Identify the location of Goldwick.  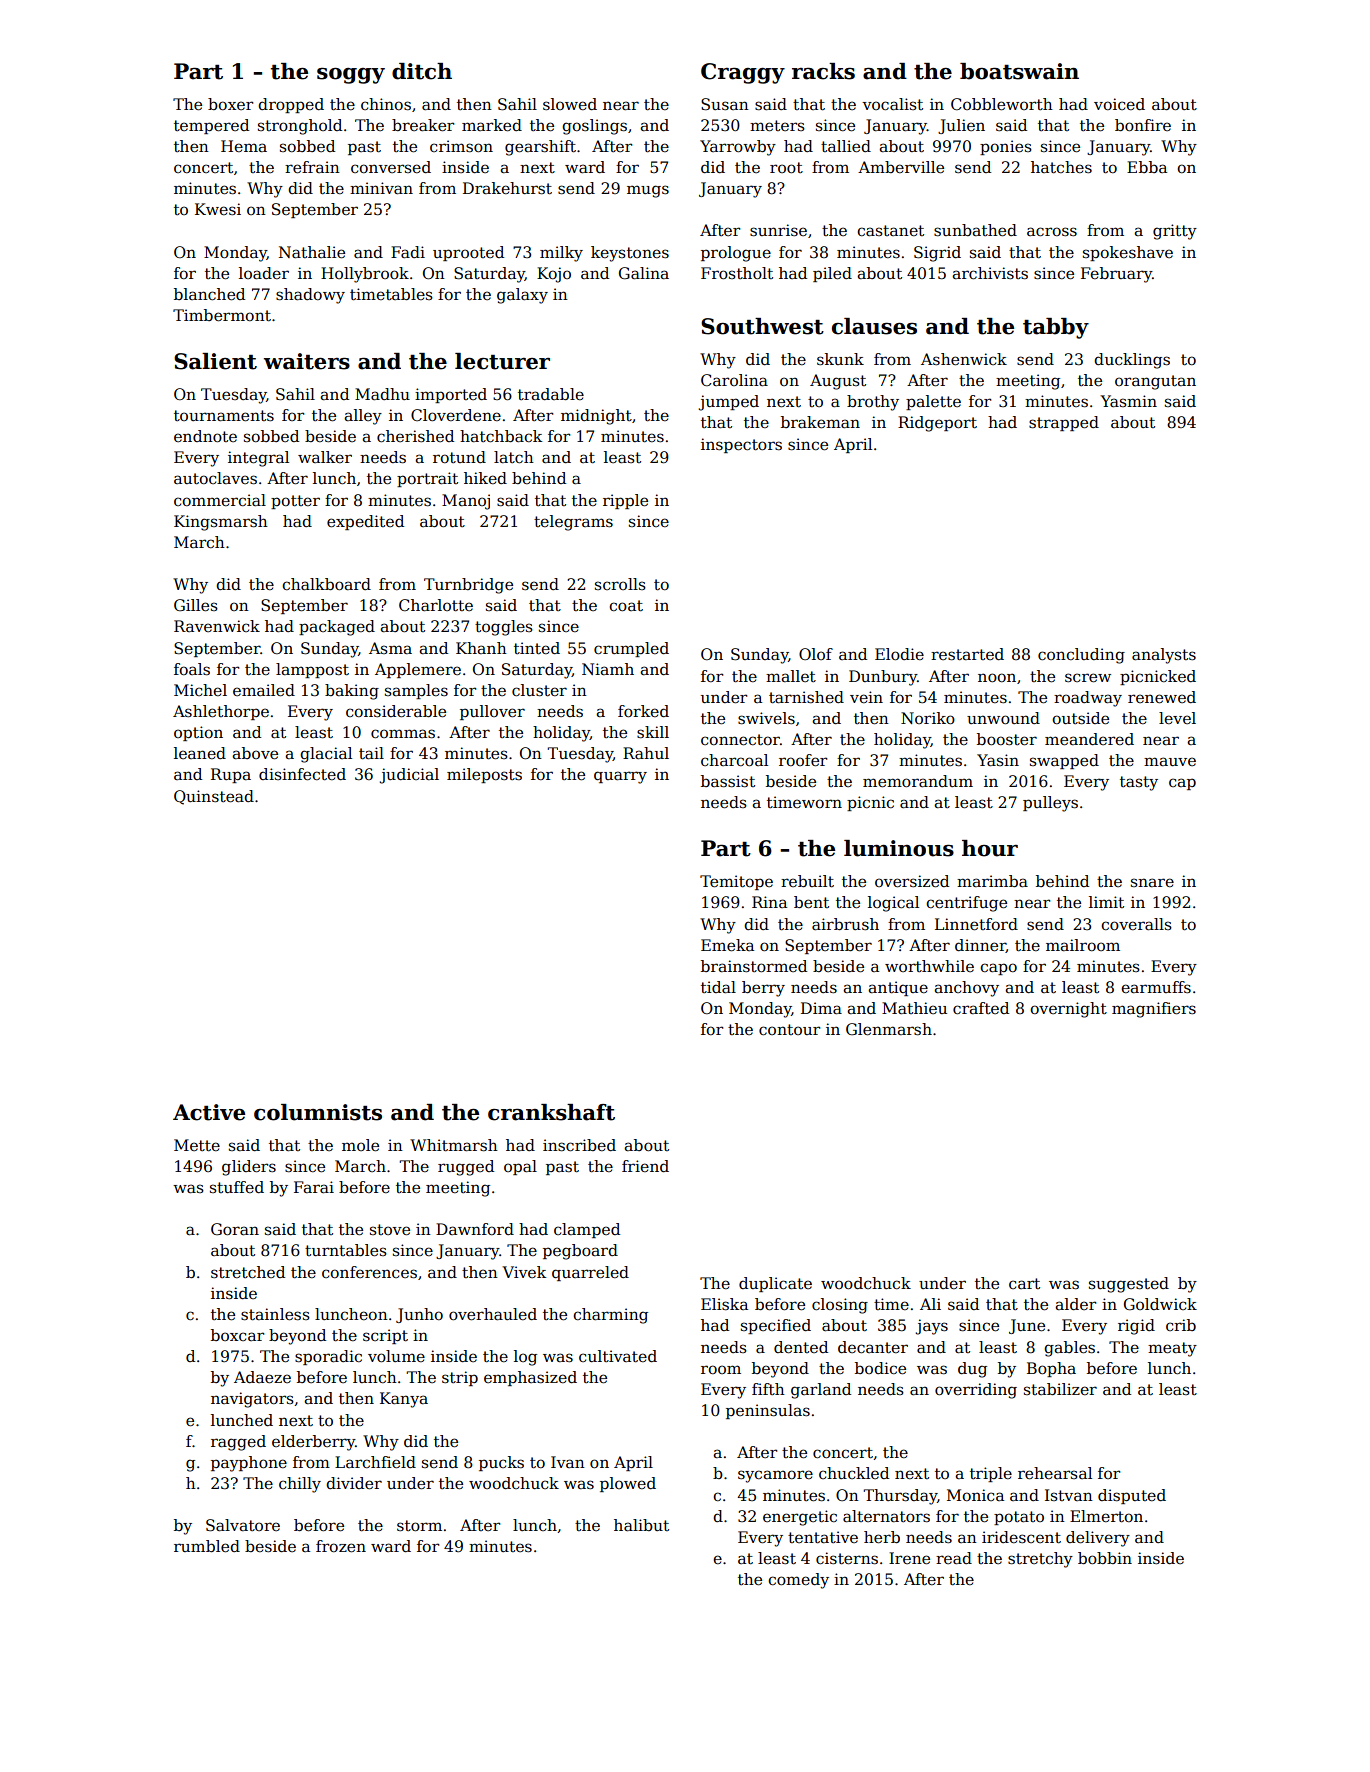
(1160, 1304).
